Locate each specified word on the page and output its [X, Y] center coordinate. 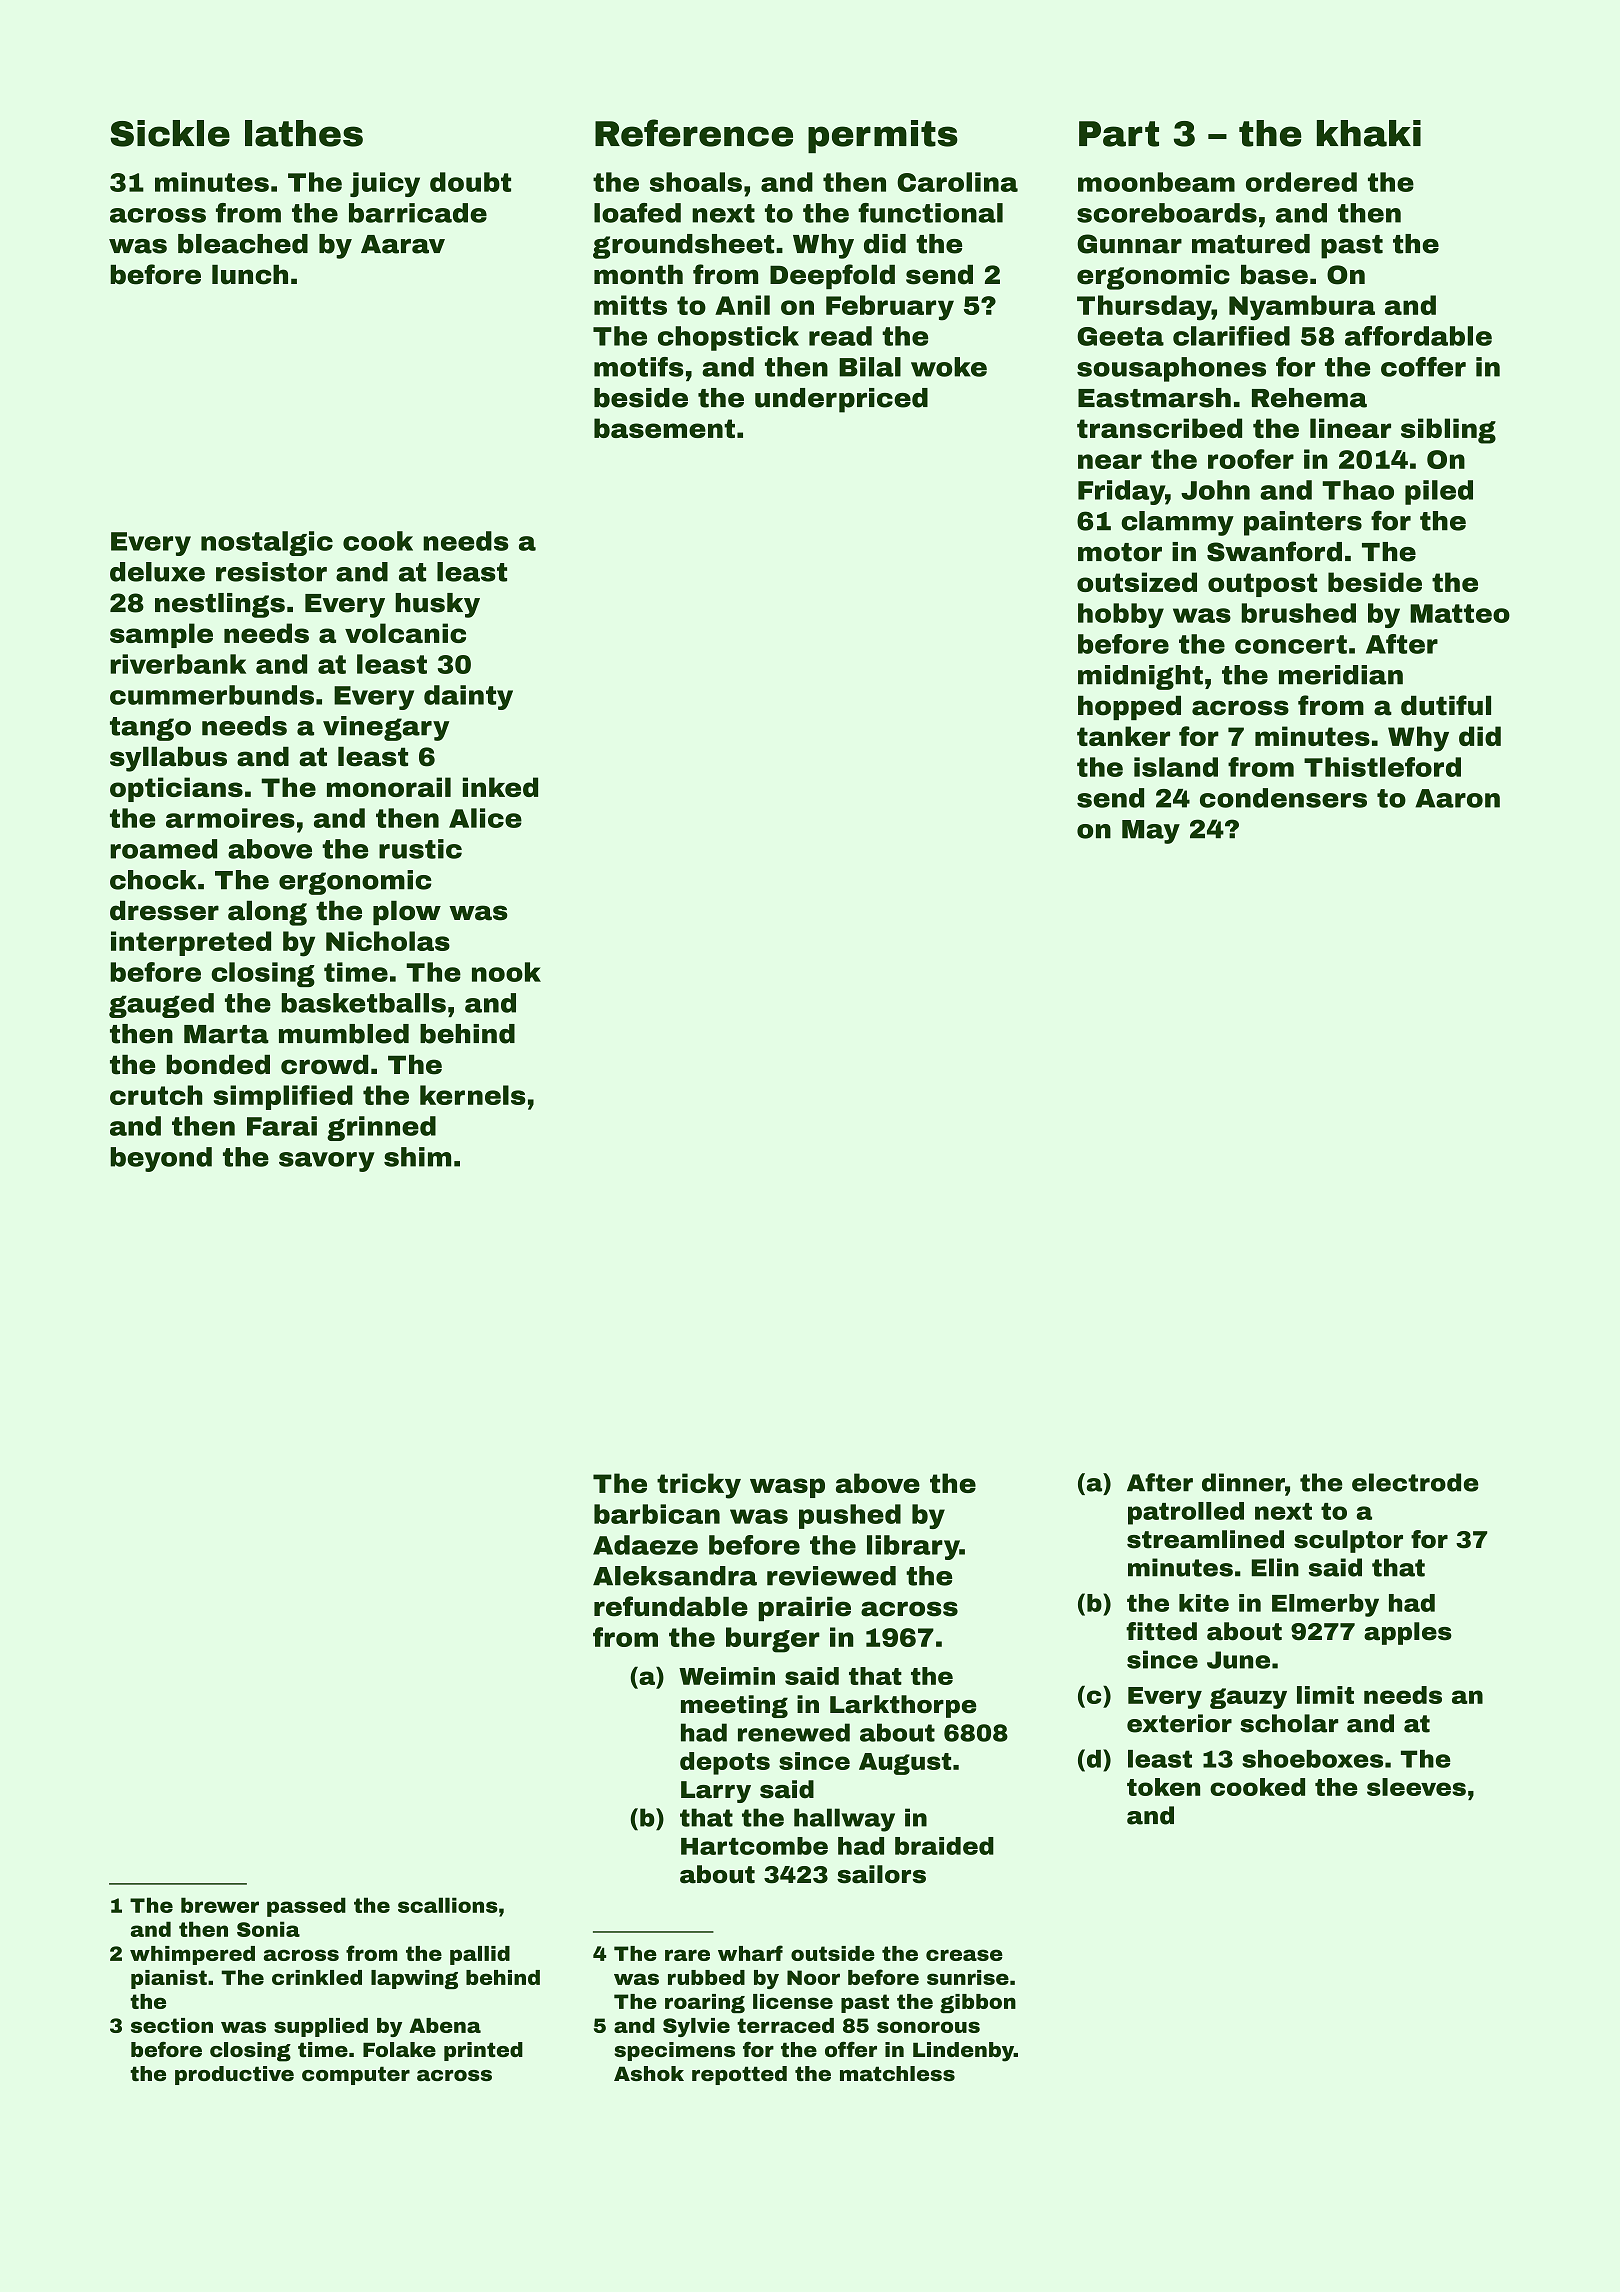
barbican [657, 1514]
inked [500, 787]
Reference [694, 133]
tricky [699, 1486]
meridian [1341, 675]
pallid [480, 1955]
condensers [1283, 798]
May [1151, 832]
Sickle [170, 133]
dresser [164, 910]
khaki [1369, 133]
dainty [468, 697]
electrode [1415, 1482]
